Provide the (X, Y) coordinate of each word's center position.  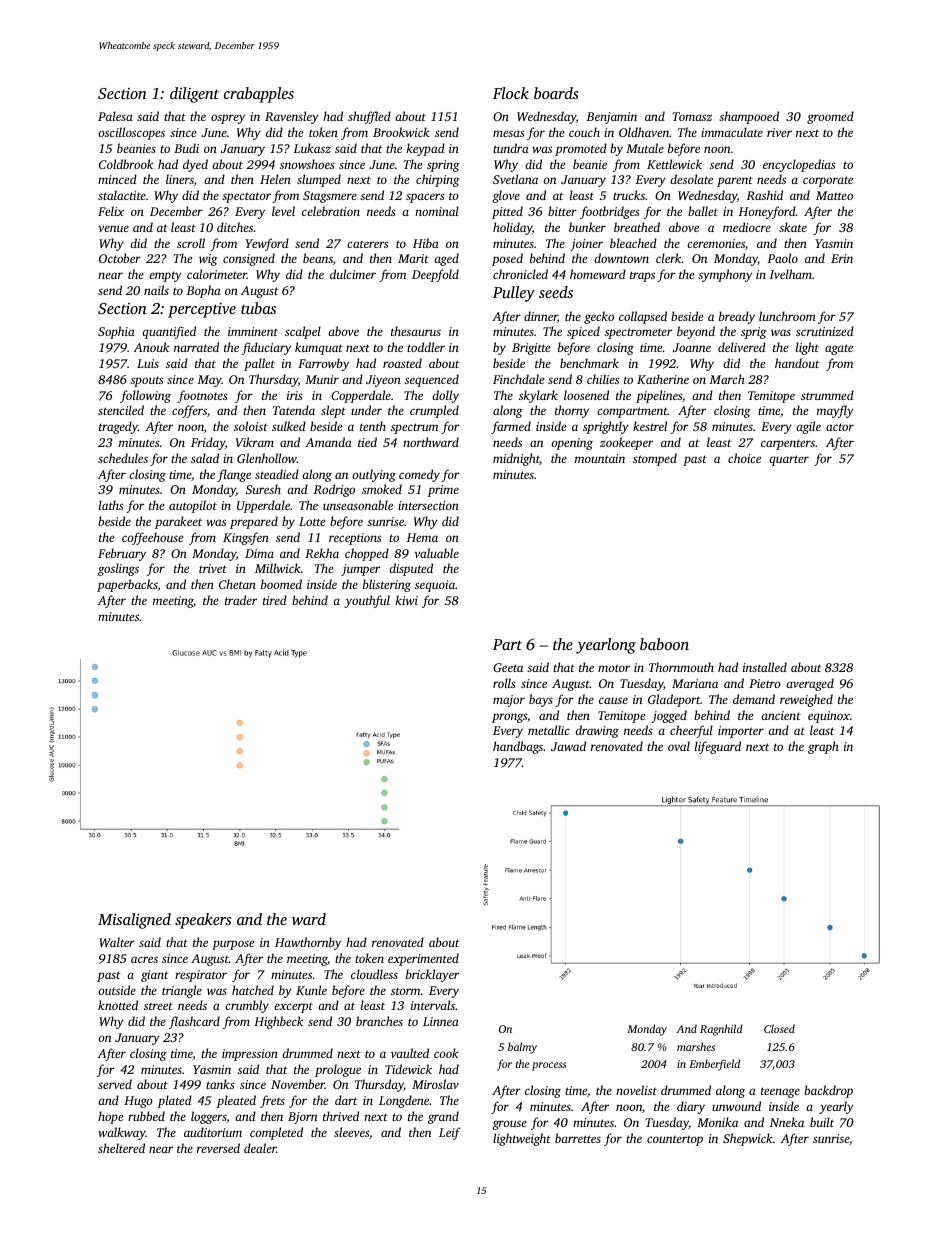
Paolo (782, 258)
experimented (423, 959)
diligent (194, 95)
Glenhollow (267, 458)
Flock (511, 93)
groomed (830, 117)
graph (823, 747)
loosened (586, 395)
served (115, 1084)
